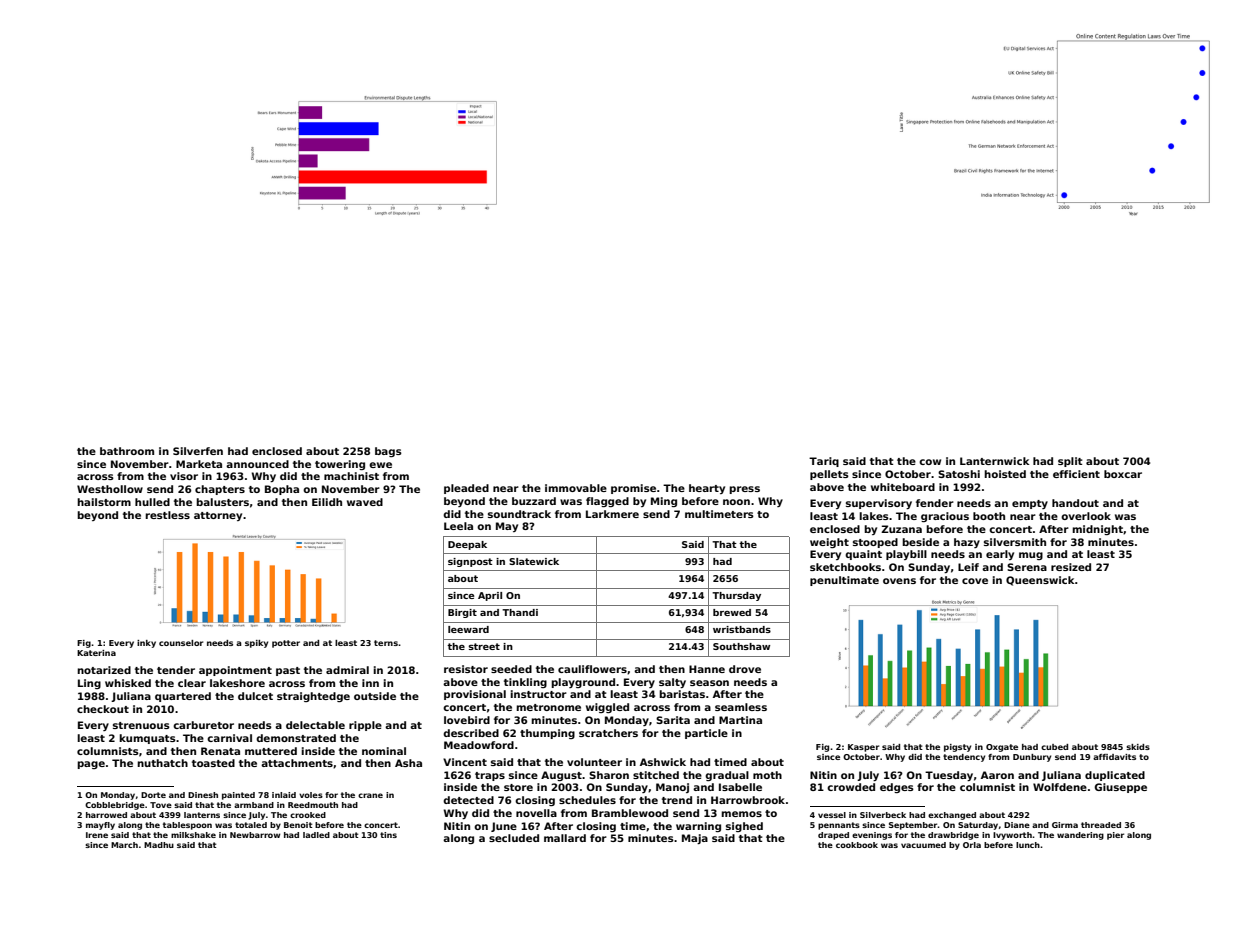 This page has height=952, width=1233. Describe the element at coordinates (388, 452) in the page. I see `bags` at that location.
